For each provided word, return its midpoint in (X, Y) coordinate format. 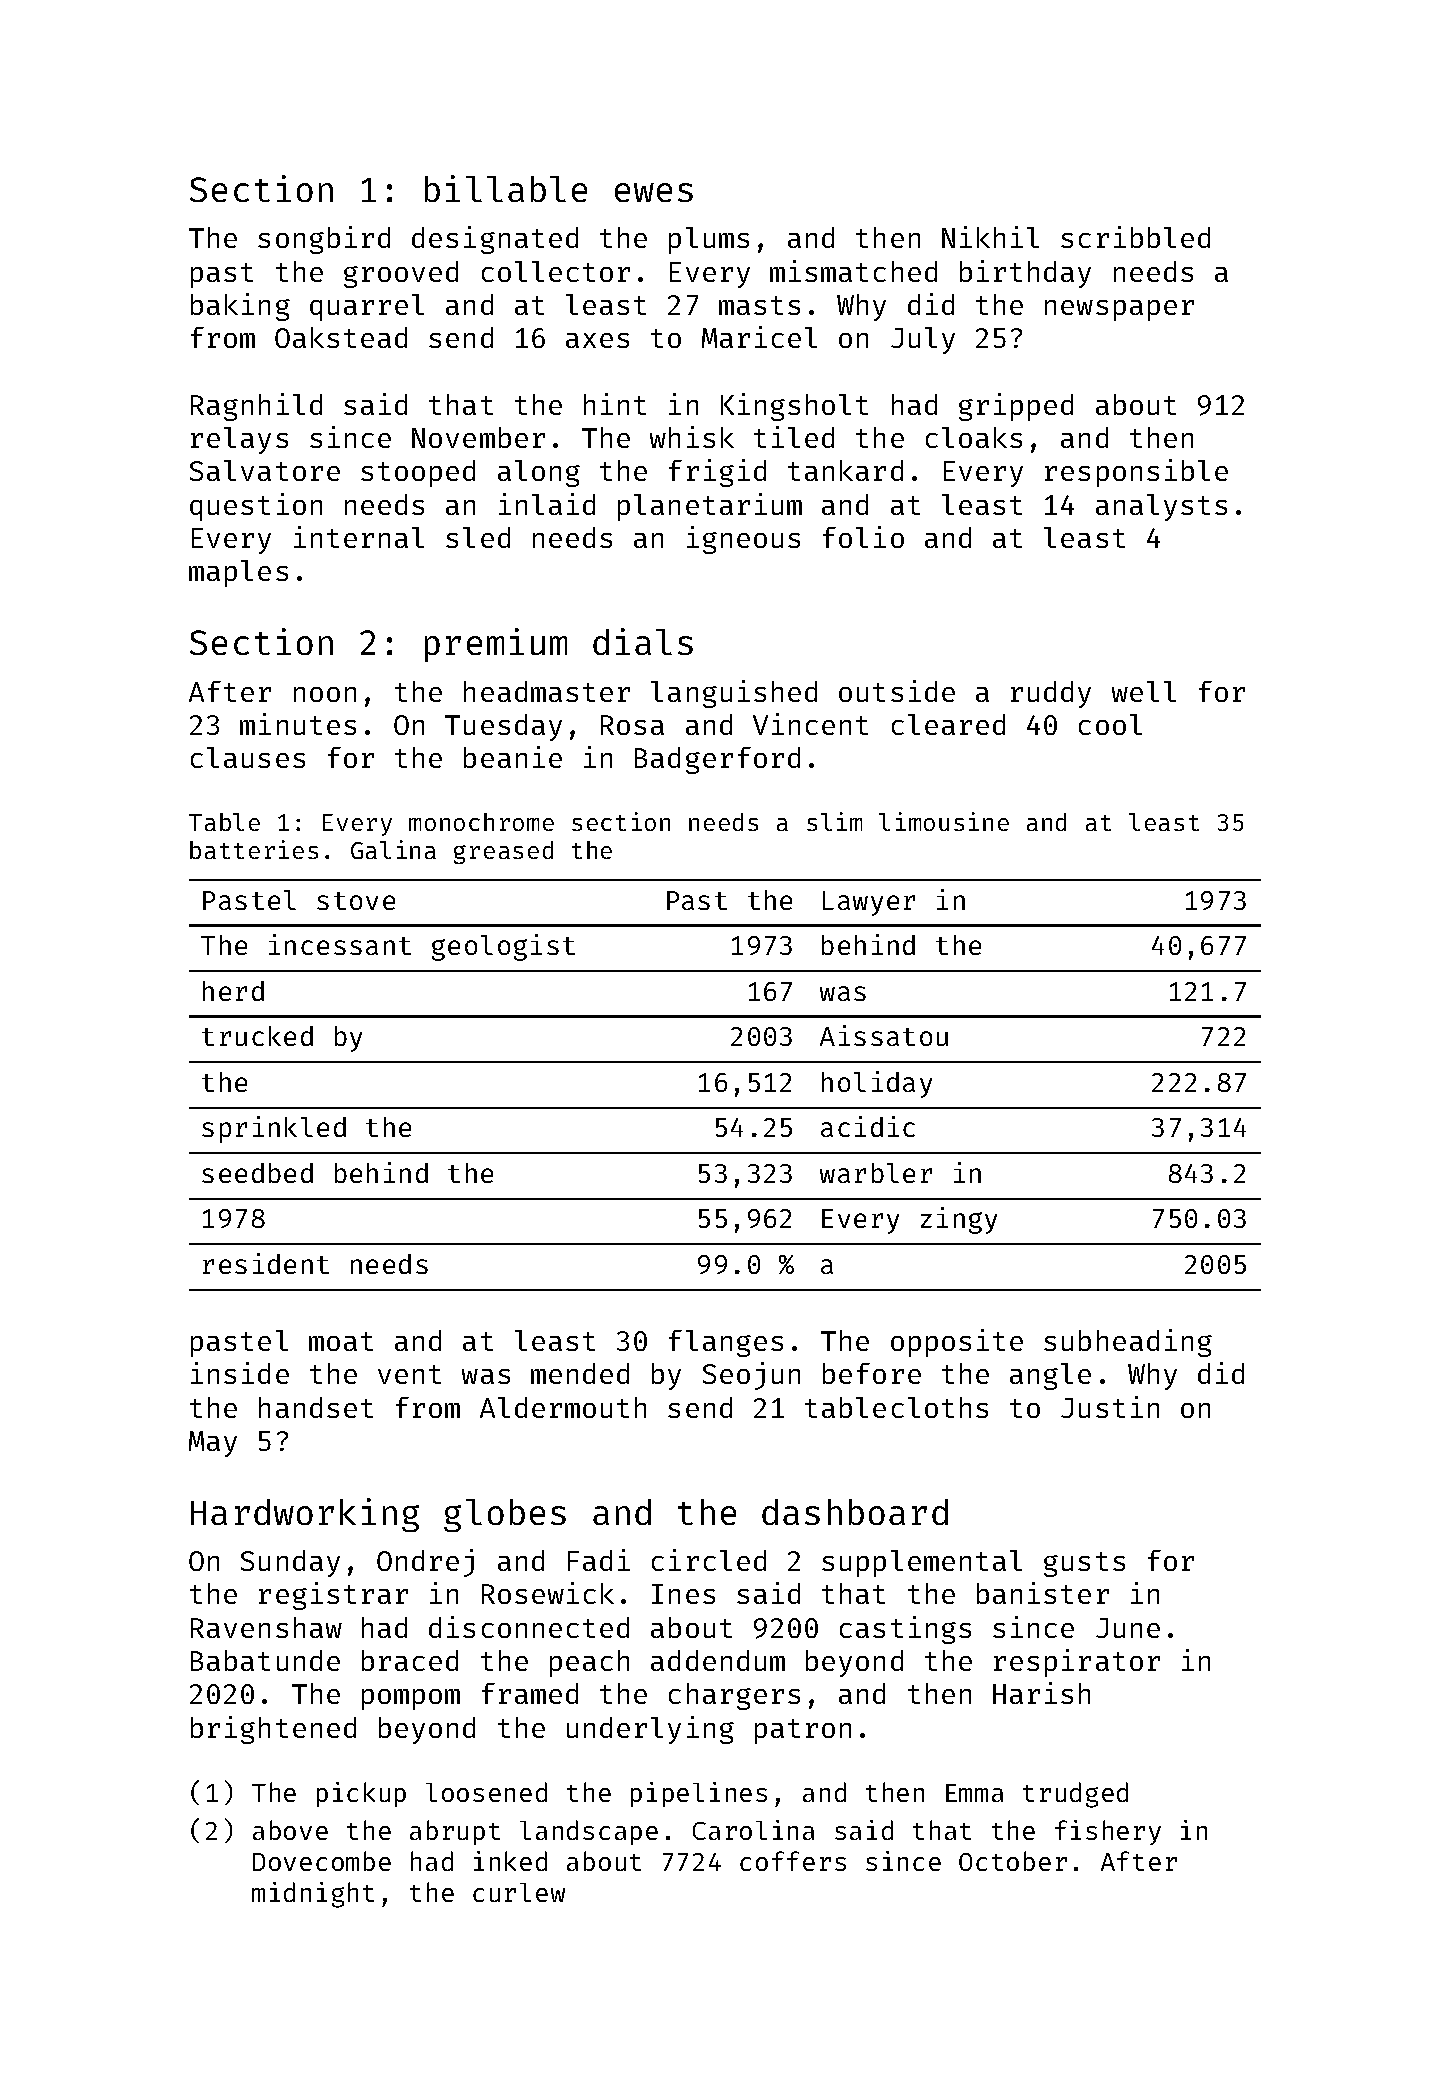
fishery (1108, 1832)
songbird (324, 240)
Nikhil (990, 237)
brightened (273, 1730)
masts (759, 305)
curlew (519, 1892)
